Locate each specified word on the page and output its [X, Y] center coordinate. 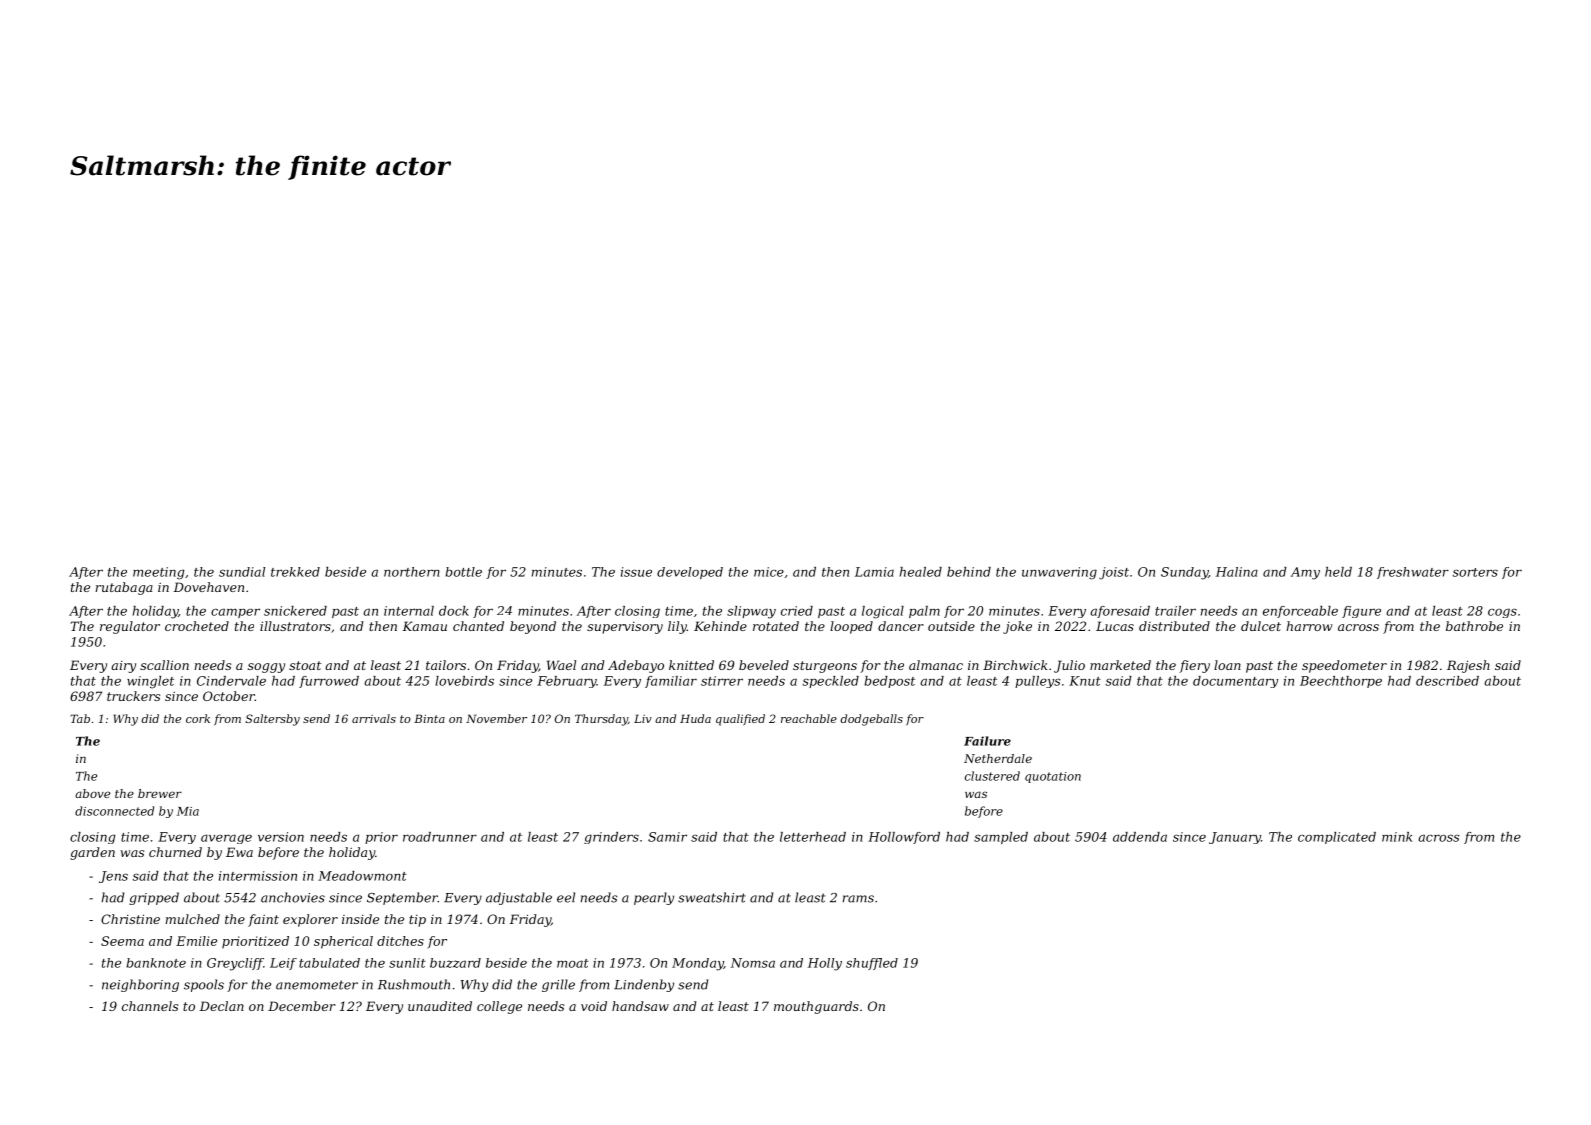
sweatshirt [712, 897]
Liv [643, 718]
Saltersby [273, 720]
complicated [1337, 838]
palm [924, 612]
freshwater [1413, 573]
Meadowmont [362, 876]
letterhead [813, 837]
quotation [1053, 777]
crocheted [197, 626]
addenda [1140, 837]
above [92, 793]
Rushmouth [414, 984]
